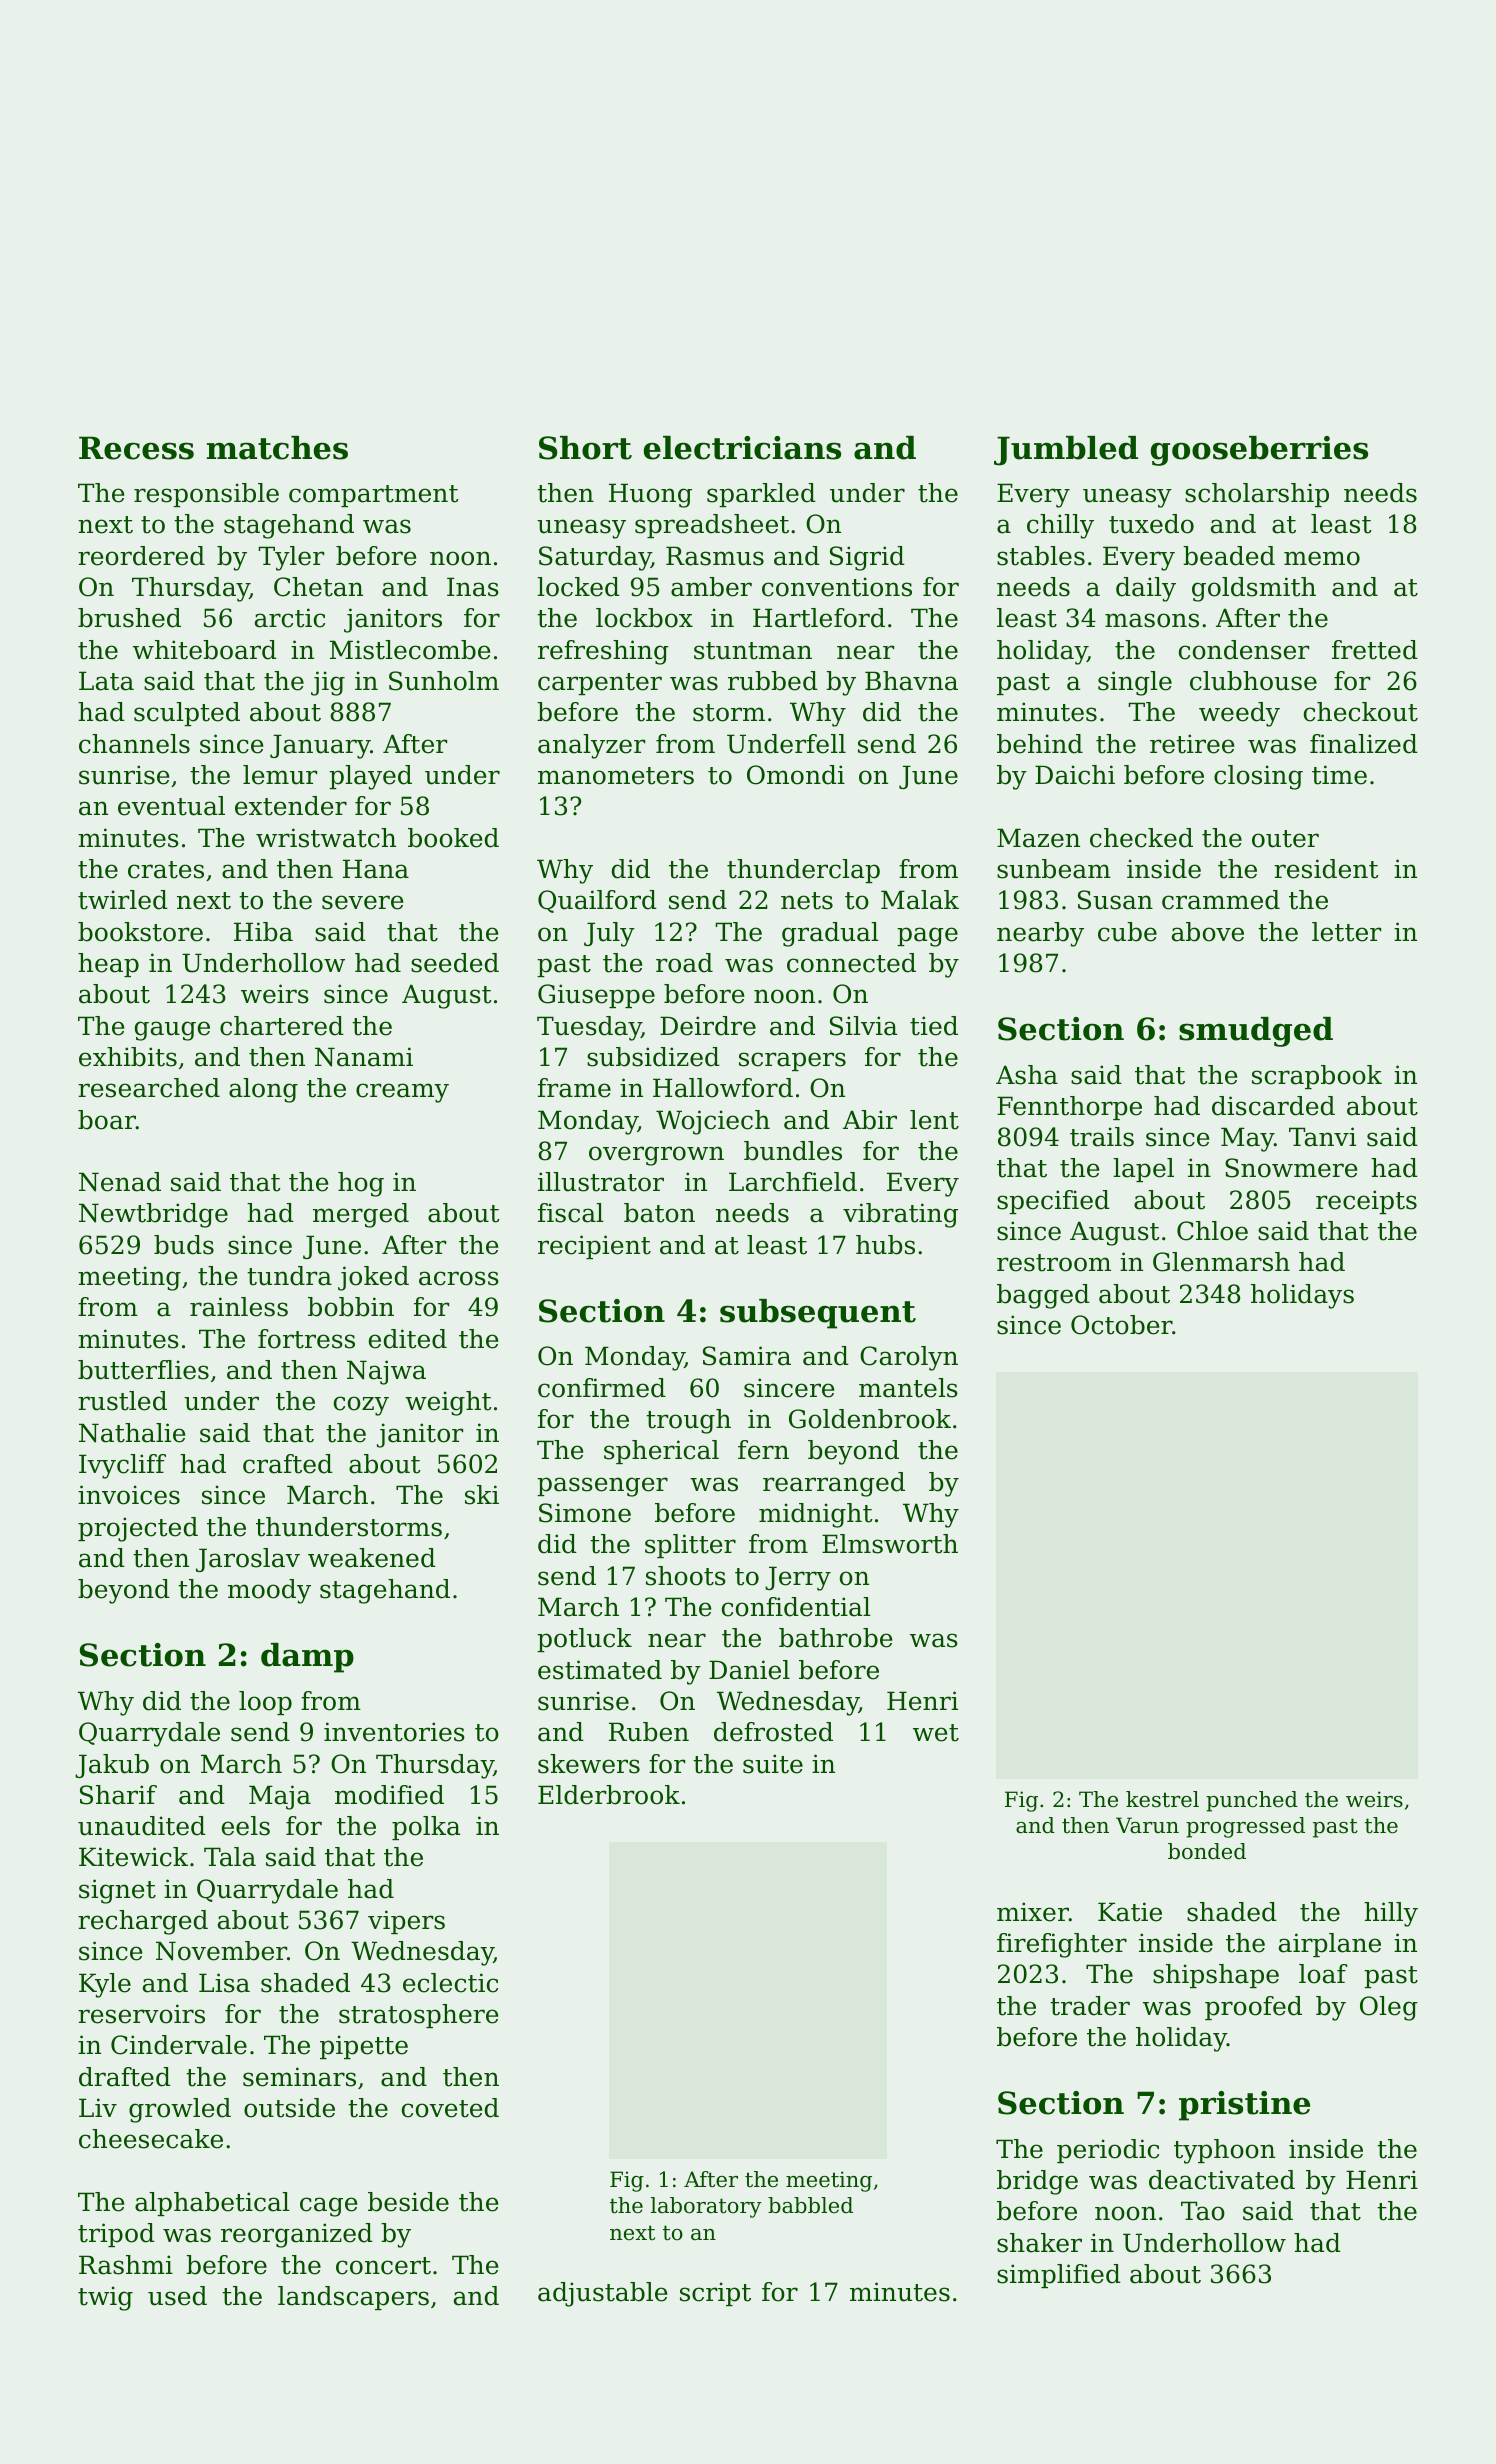 This screenshot has width=1496, height=2464. Describe the element at coordinates (796, 775) in the screenshot. I see `Omondi` at that location.
